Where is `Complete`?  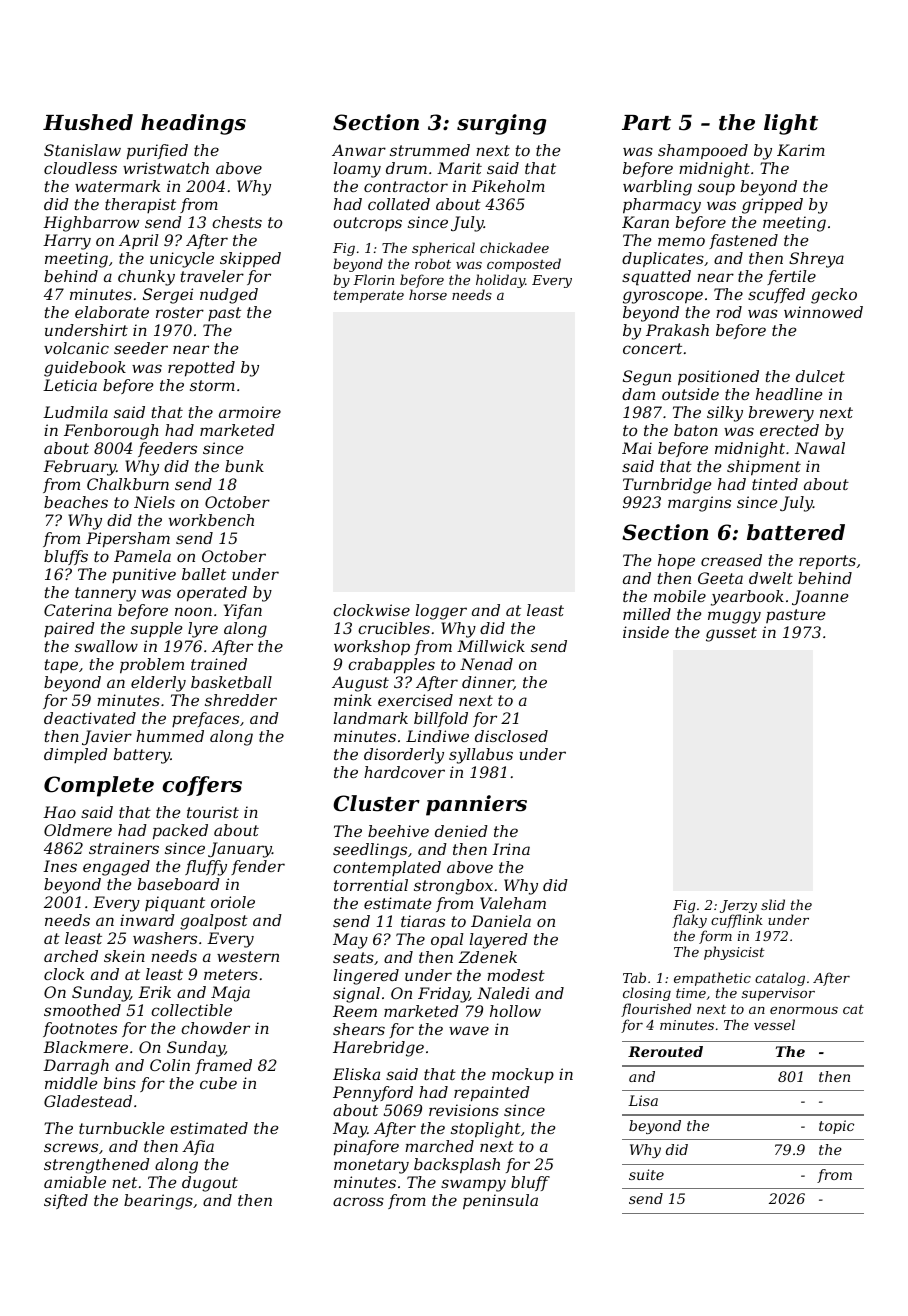 Complete is located at coordinates (99, 786).
